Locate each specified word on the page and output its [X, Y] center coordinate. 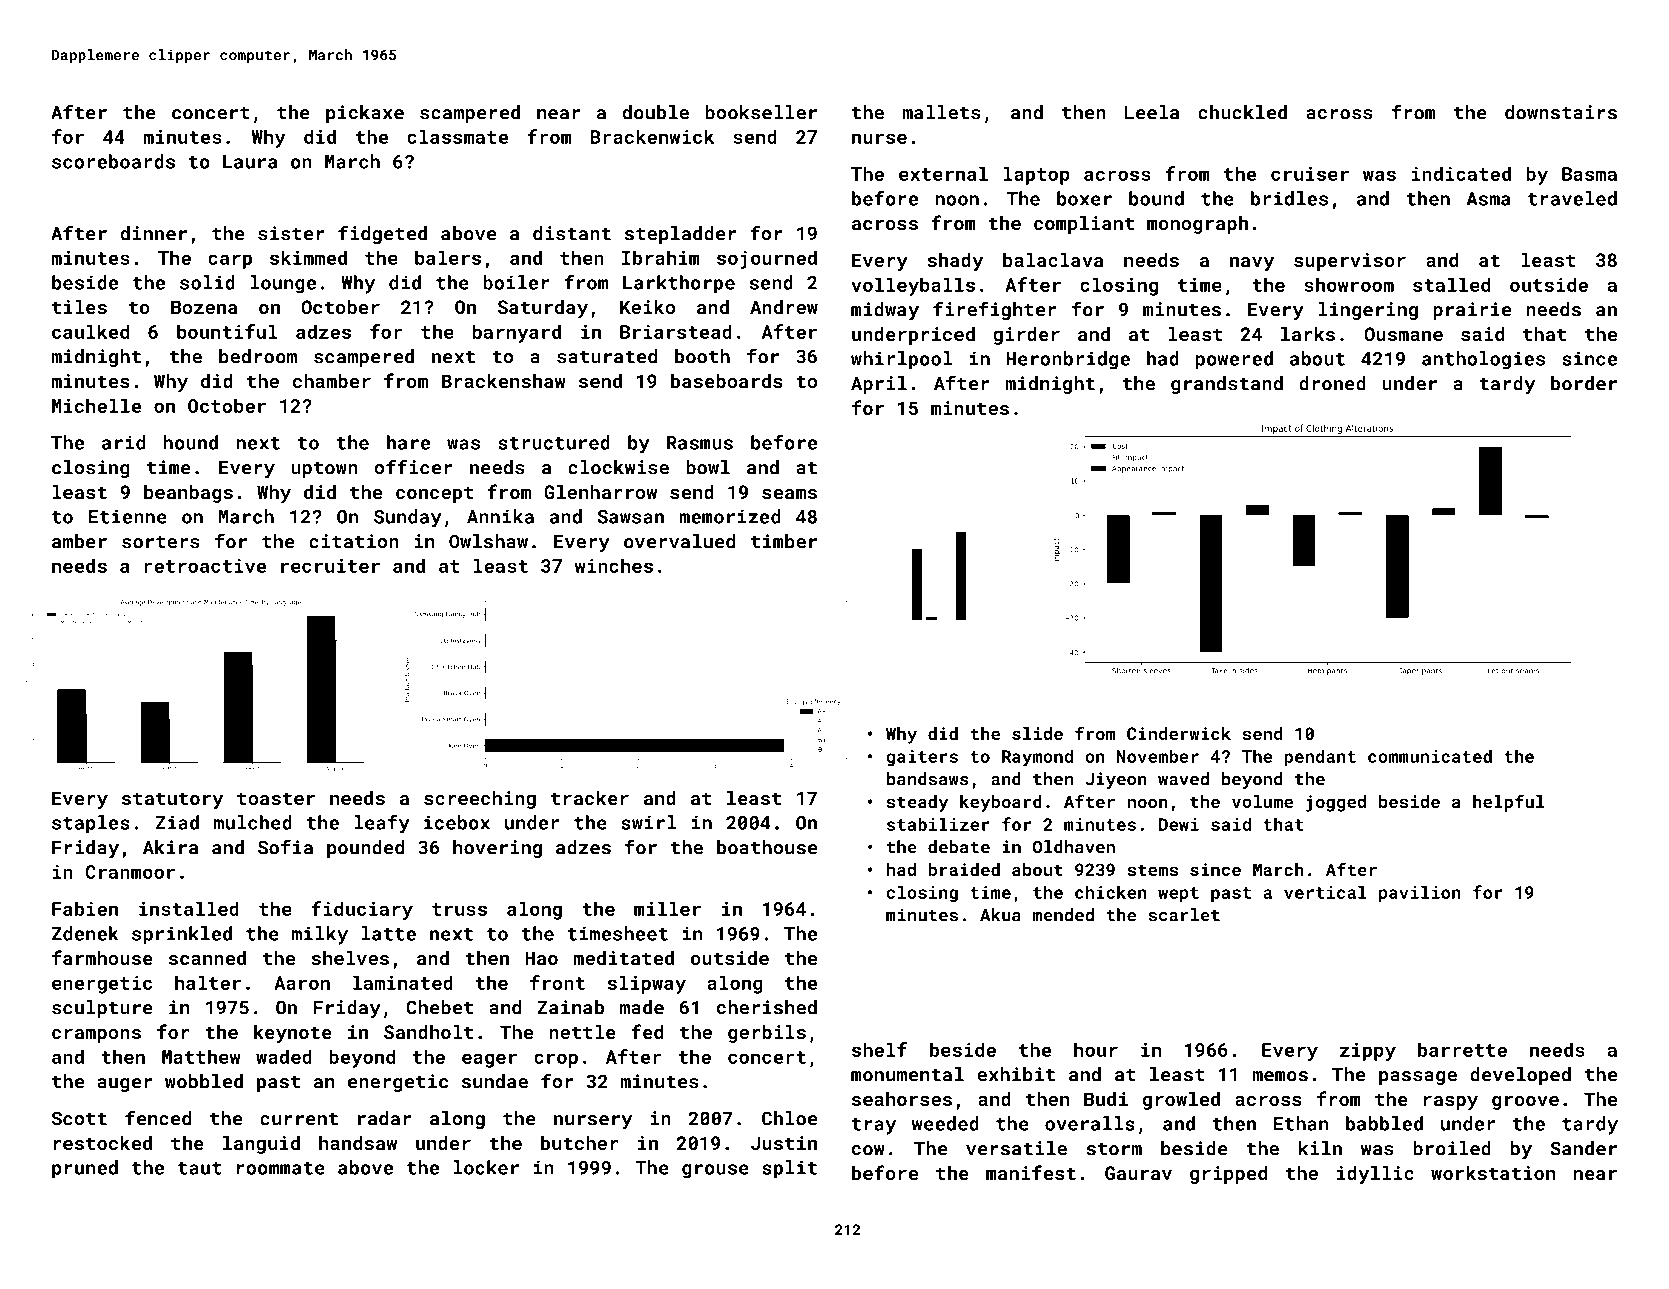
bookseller [761, 112]
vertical [1325, 892]
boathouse [767, 847]
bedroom [258, 356]
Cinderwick [1179, 733]
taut [200, 1168]
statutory [172, 800]
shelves [350, 958]
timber [784, 541]
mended [1063, 915]
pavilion [1420, 894]
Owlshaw [488, 541]
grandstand [1227, 385]
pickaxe [365, 114]
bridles [1289, 198]
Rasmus [700, 443]
